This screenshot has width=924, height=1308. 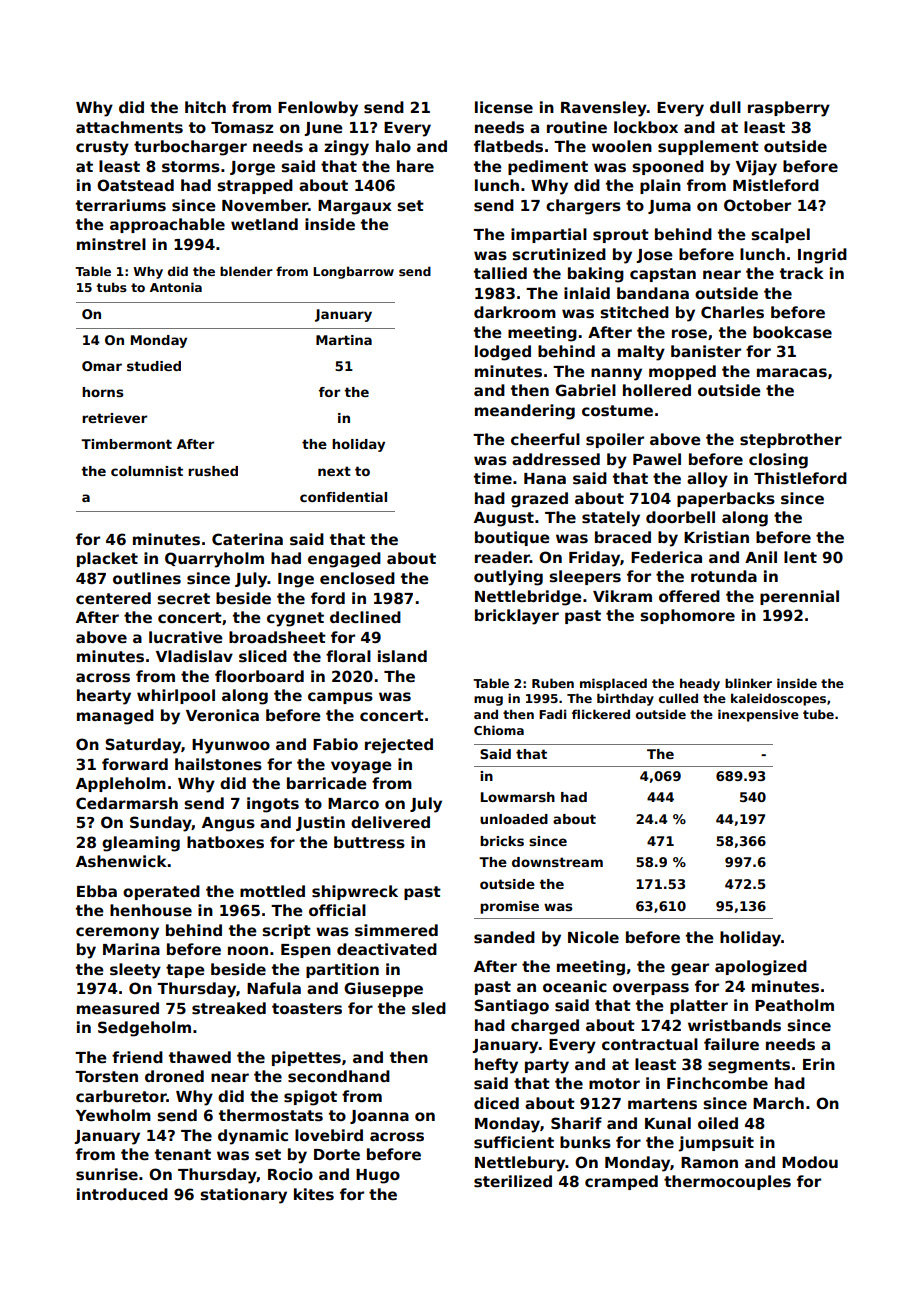 What do you see at coordinates (231, 746) in the screenshot?
I see `Hyunwoo` at bounding box center [231, 746].
